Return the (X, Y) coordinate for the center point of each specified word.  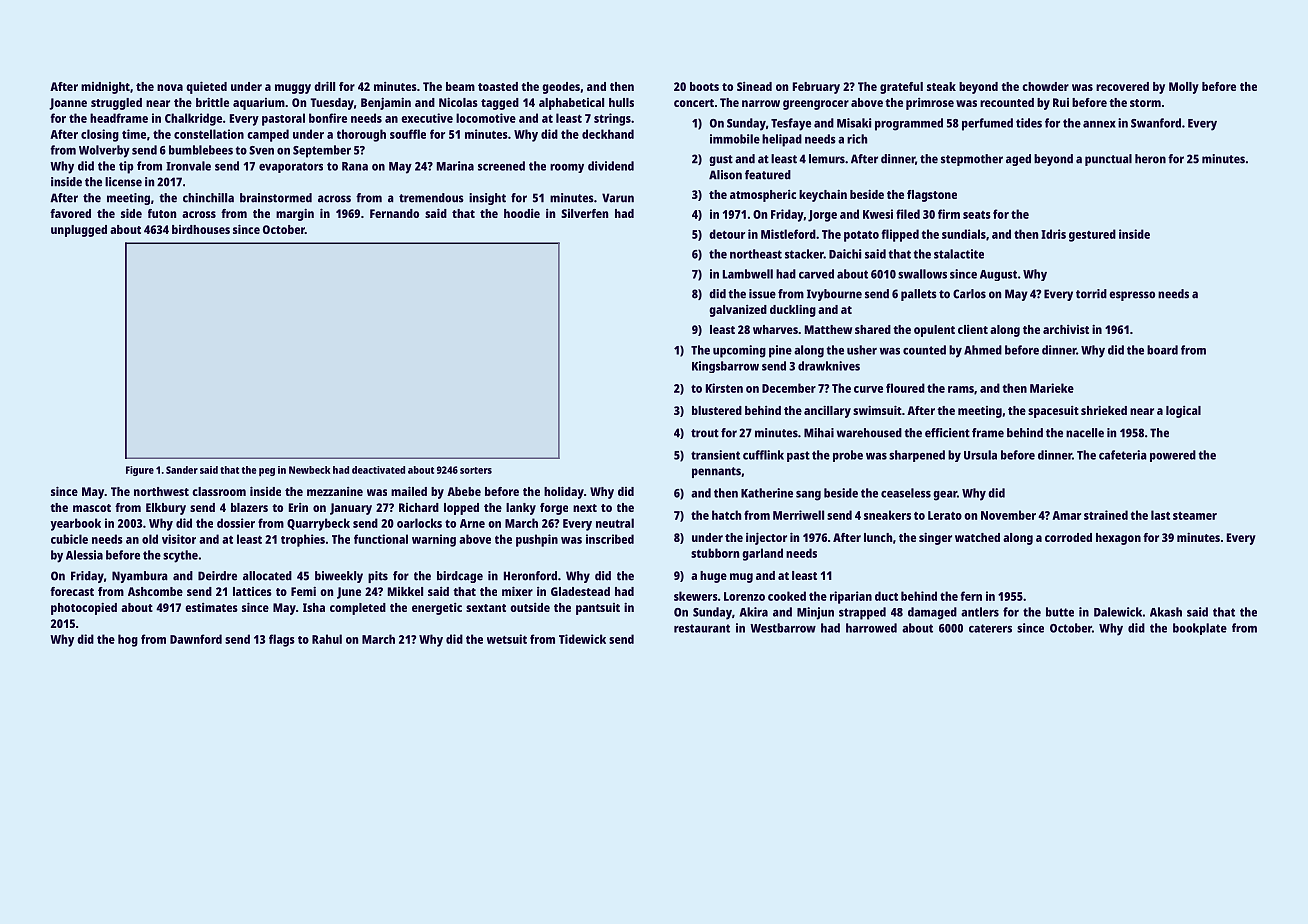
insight (487, 199)
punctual (1108, 160)
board (1162, 350)
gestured (1092, 235)
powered (1173, 456)
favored (70, 213)
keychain (823, 195)
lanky (521, 509)
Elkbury (166, 509)
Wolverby (104, 151)
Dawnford (196, 639)
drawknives (829, 366)
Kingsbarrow (725, 367)
